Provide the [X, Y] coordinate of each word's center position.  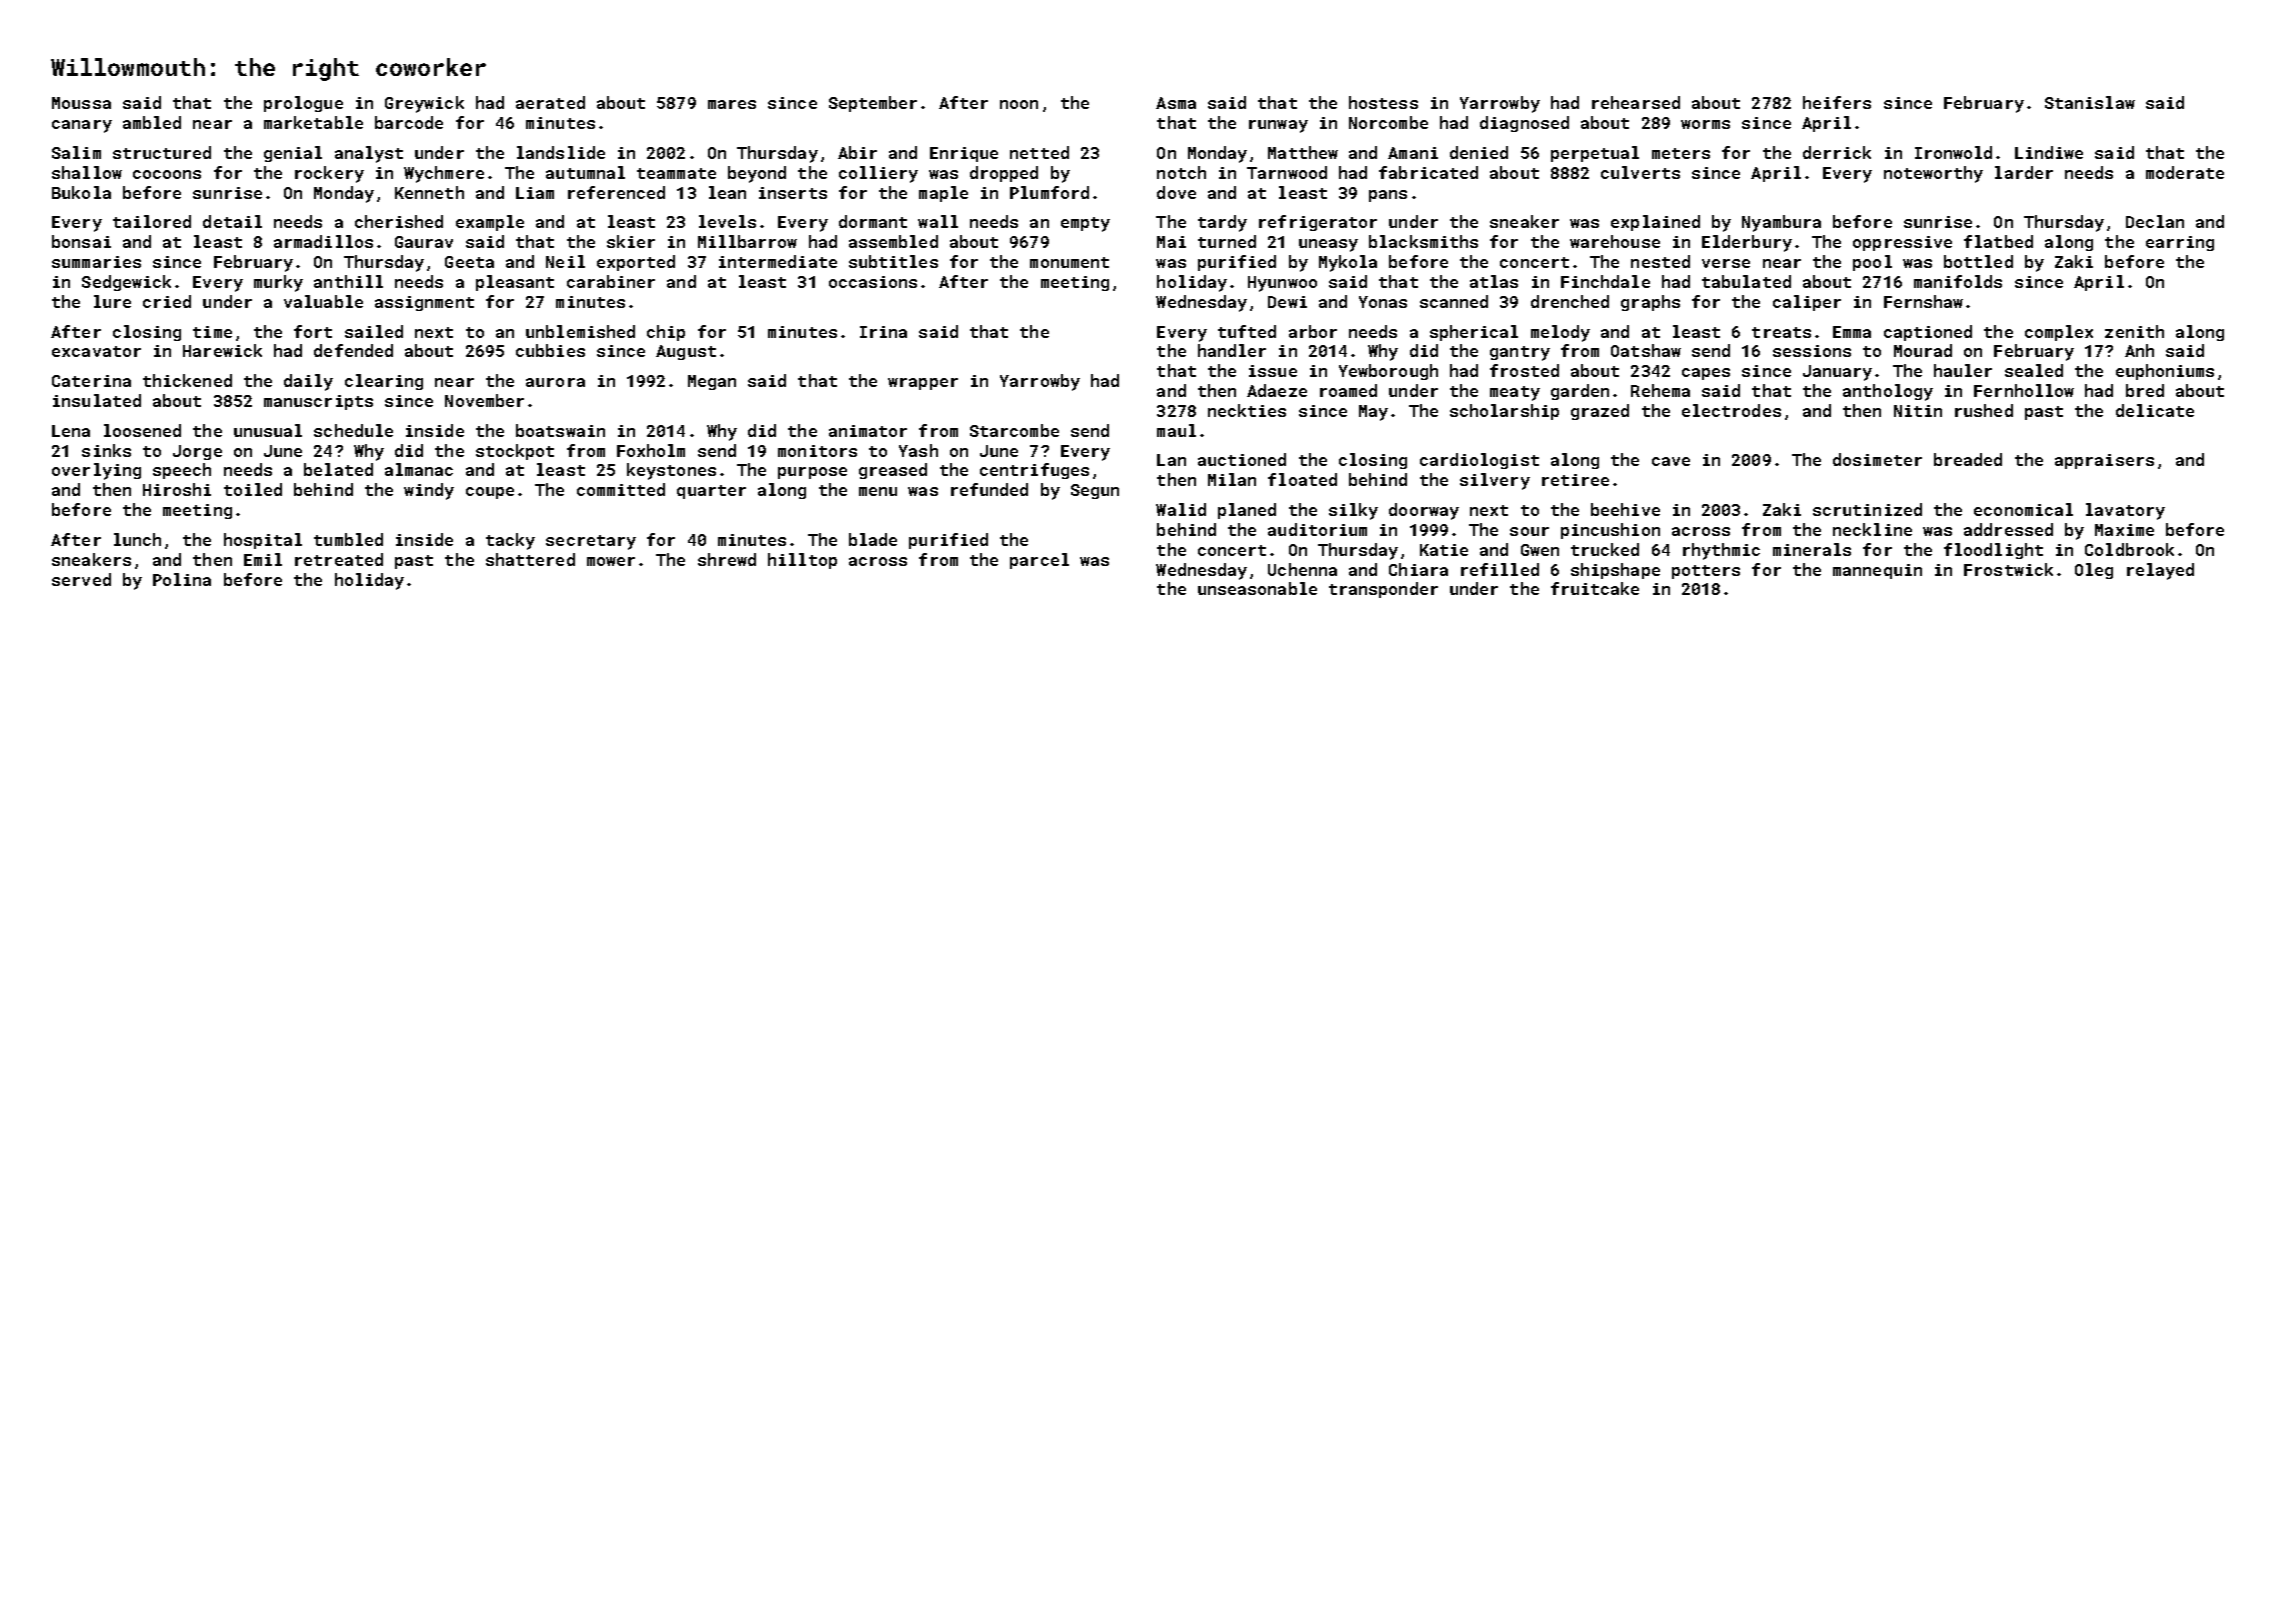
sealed [2034, 370]
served [81, 579]
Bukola [81, 192]
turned [1227, 241]
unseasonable [1257, 588]
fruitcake [1595, 588]
